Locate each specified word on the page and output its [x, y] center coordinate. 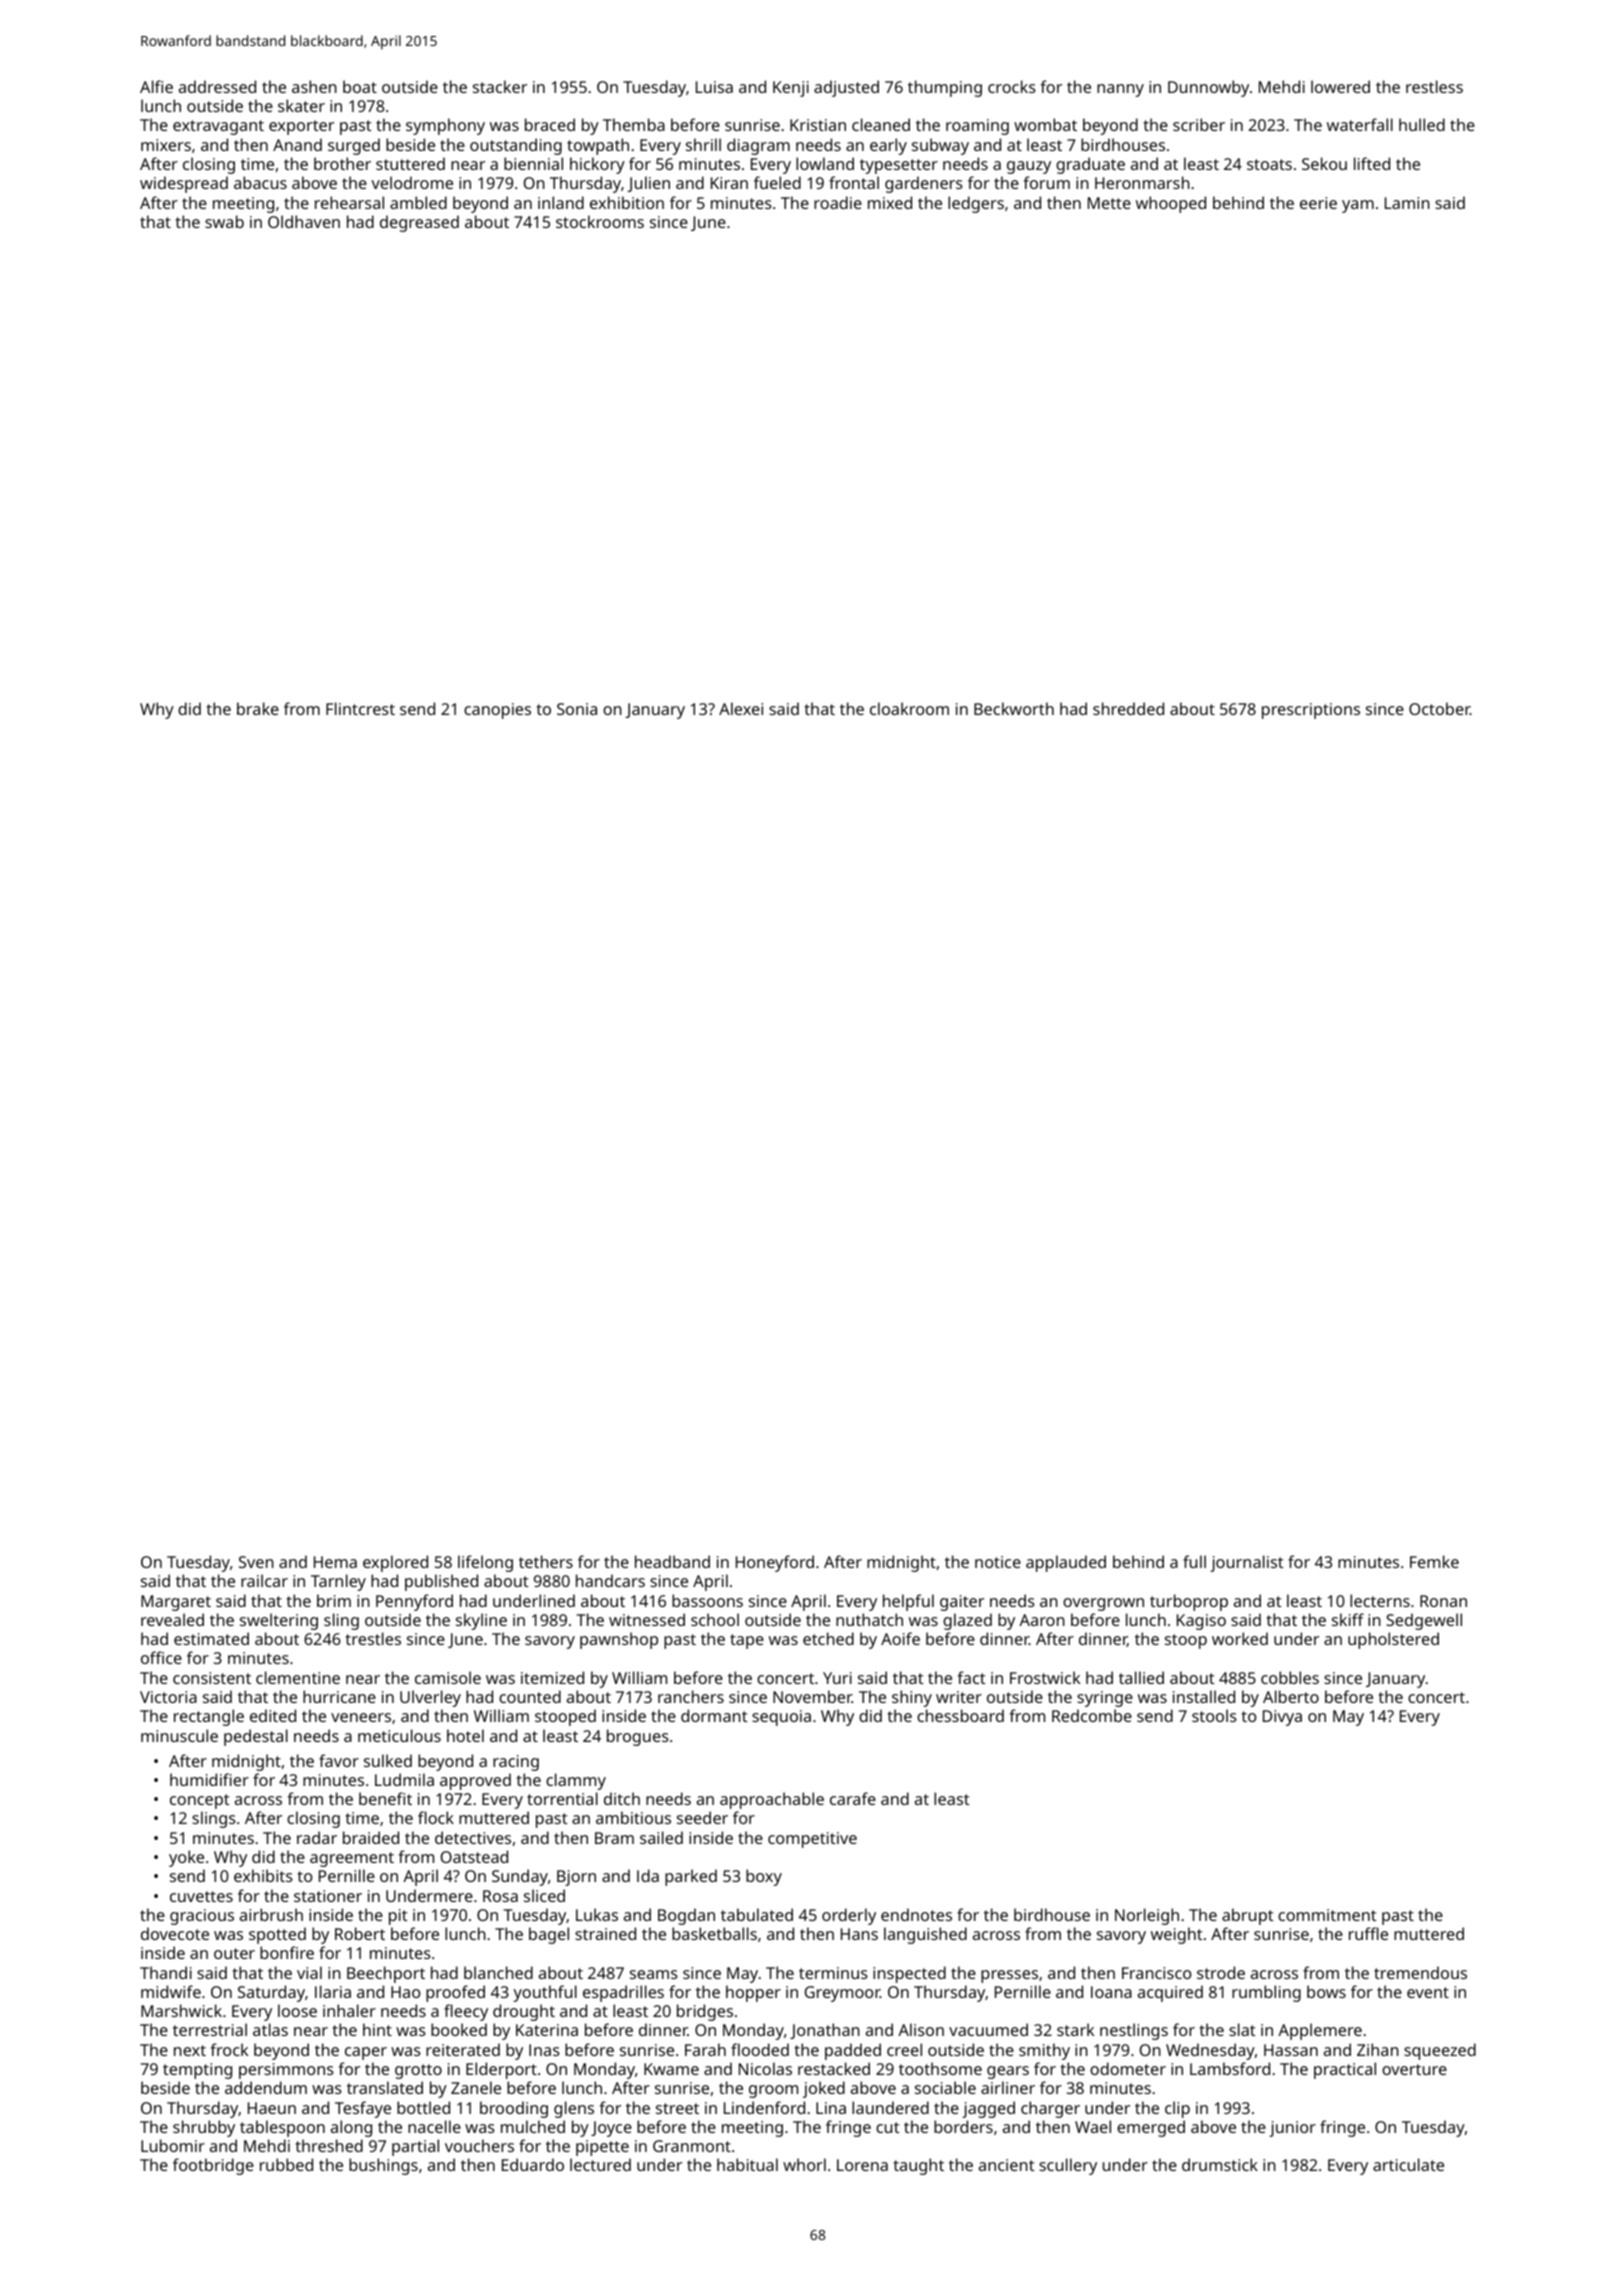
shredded [1128, 708]
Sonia [577, 709]
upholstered [1393, 1640]
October [1439, 708]
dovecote [175, 1933]
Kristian [818, 125]
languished [925, 1935]
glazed [967, 1621]
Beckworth [1014, 708]
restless [1434, 86]
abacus [260, 182]
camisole [448, 1677]
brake [258, 708]
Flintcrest [360, 708]
